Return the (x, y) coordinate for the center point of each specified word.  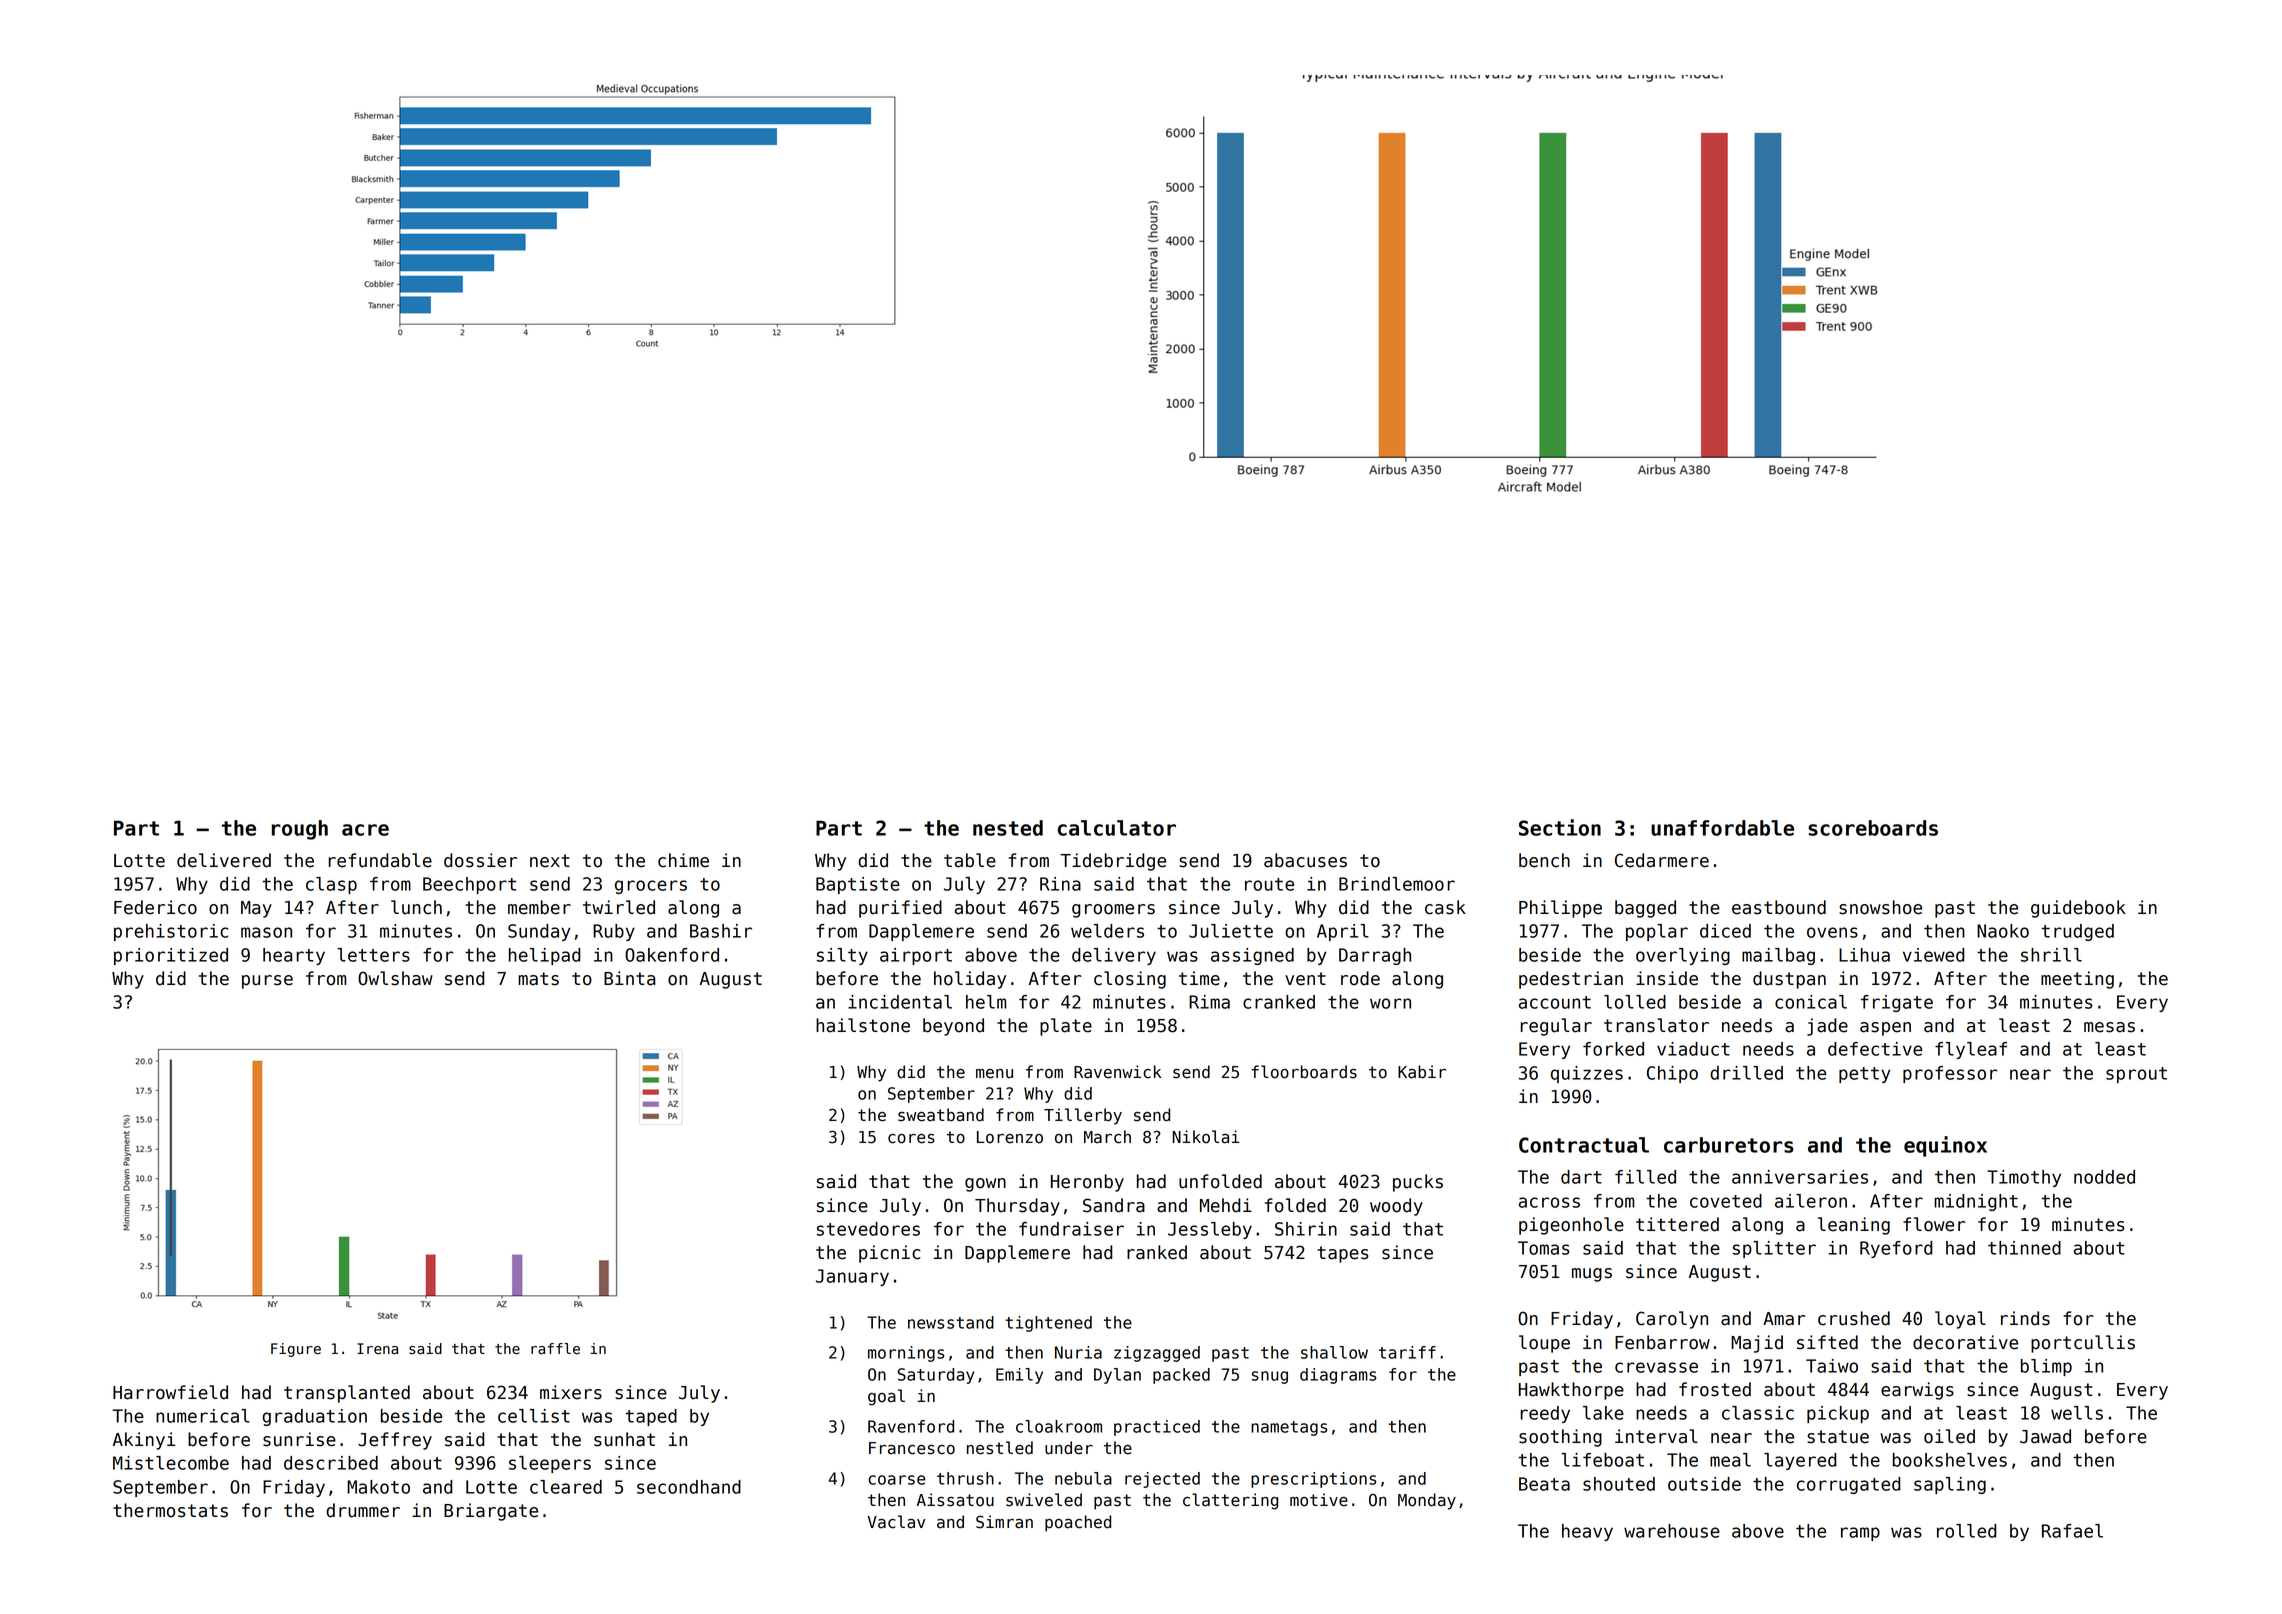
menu (994, 1074)
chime (683, 860)
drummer (363, 1510)
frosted (1715, 1389)
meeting (2077, 980)
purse (267, 982)
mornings (906, 1354)
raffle (555, 1349)
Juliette (1231, 931)
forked (1613, 1049)
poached (1078, 1523)
